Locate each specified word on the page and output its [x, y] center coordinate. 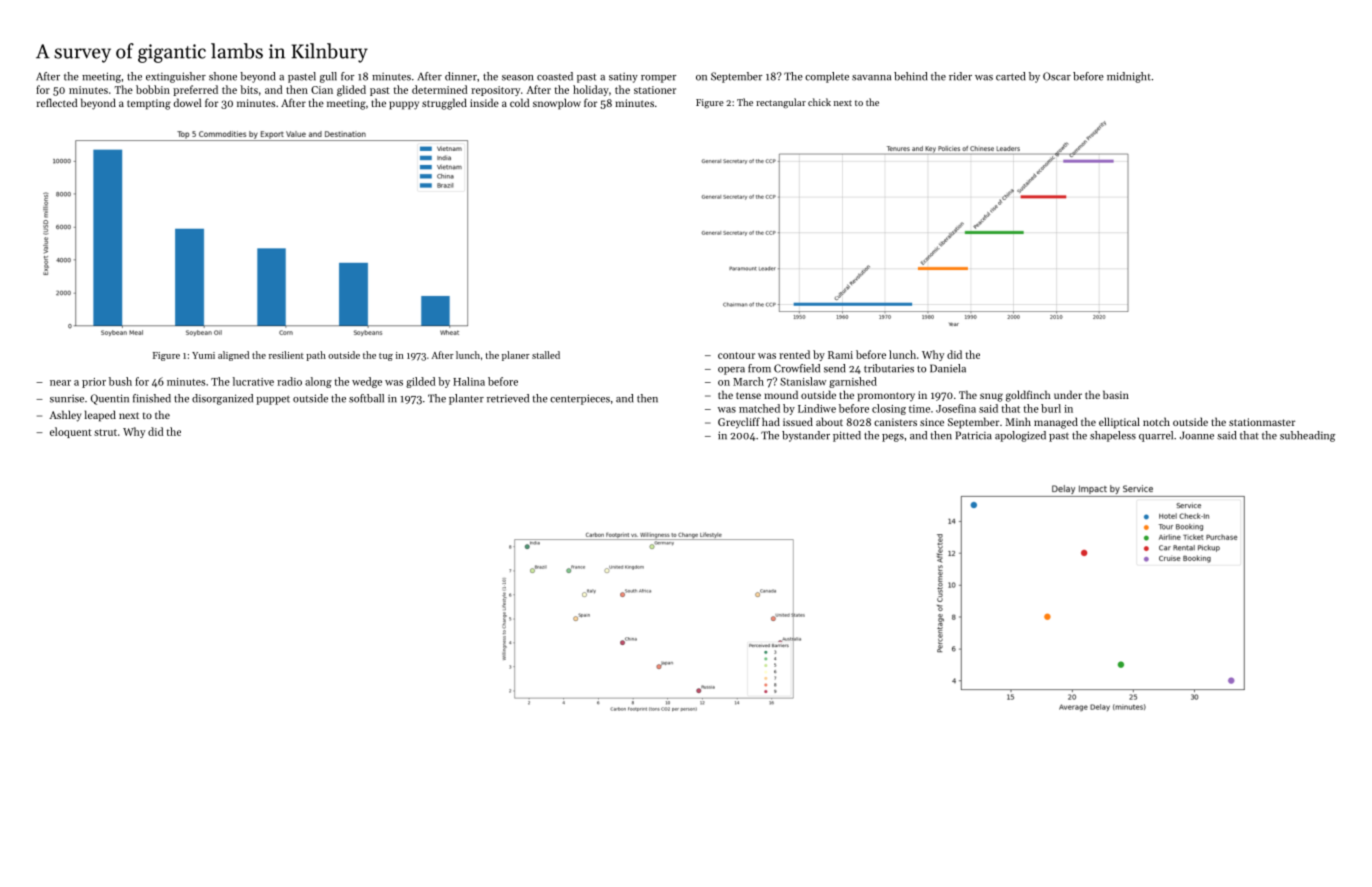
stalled [546, 355]
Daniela [948, 368]
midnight [1129, 77]
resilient [286, 355]
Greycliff [739, 423]
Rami [840, 355]
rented [794, 354]
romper [659, 79]
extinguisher [176, 77]
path [316, 356]
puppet [273, 400]
